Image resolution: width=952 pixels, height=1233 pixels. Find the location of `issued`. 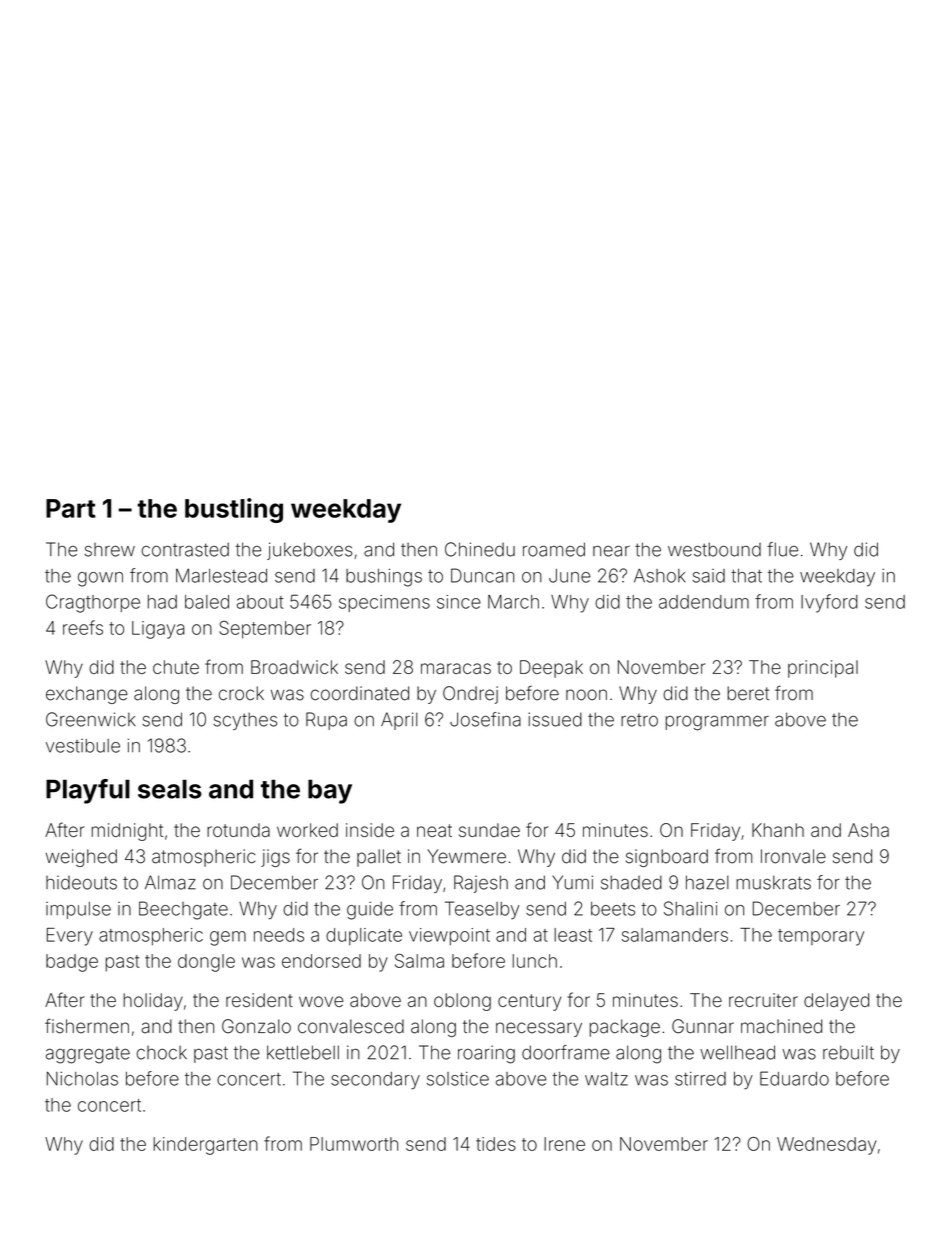

issued is located at coordinates (555, 719).
